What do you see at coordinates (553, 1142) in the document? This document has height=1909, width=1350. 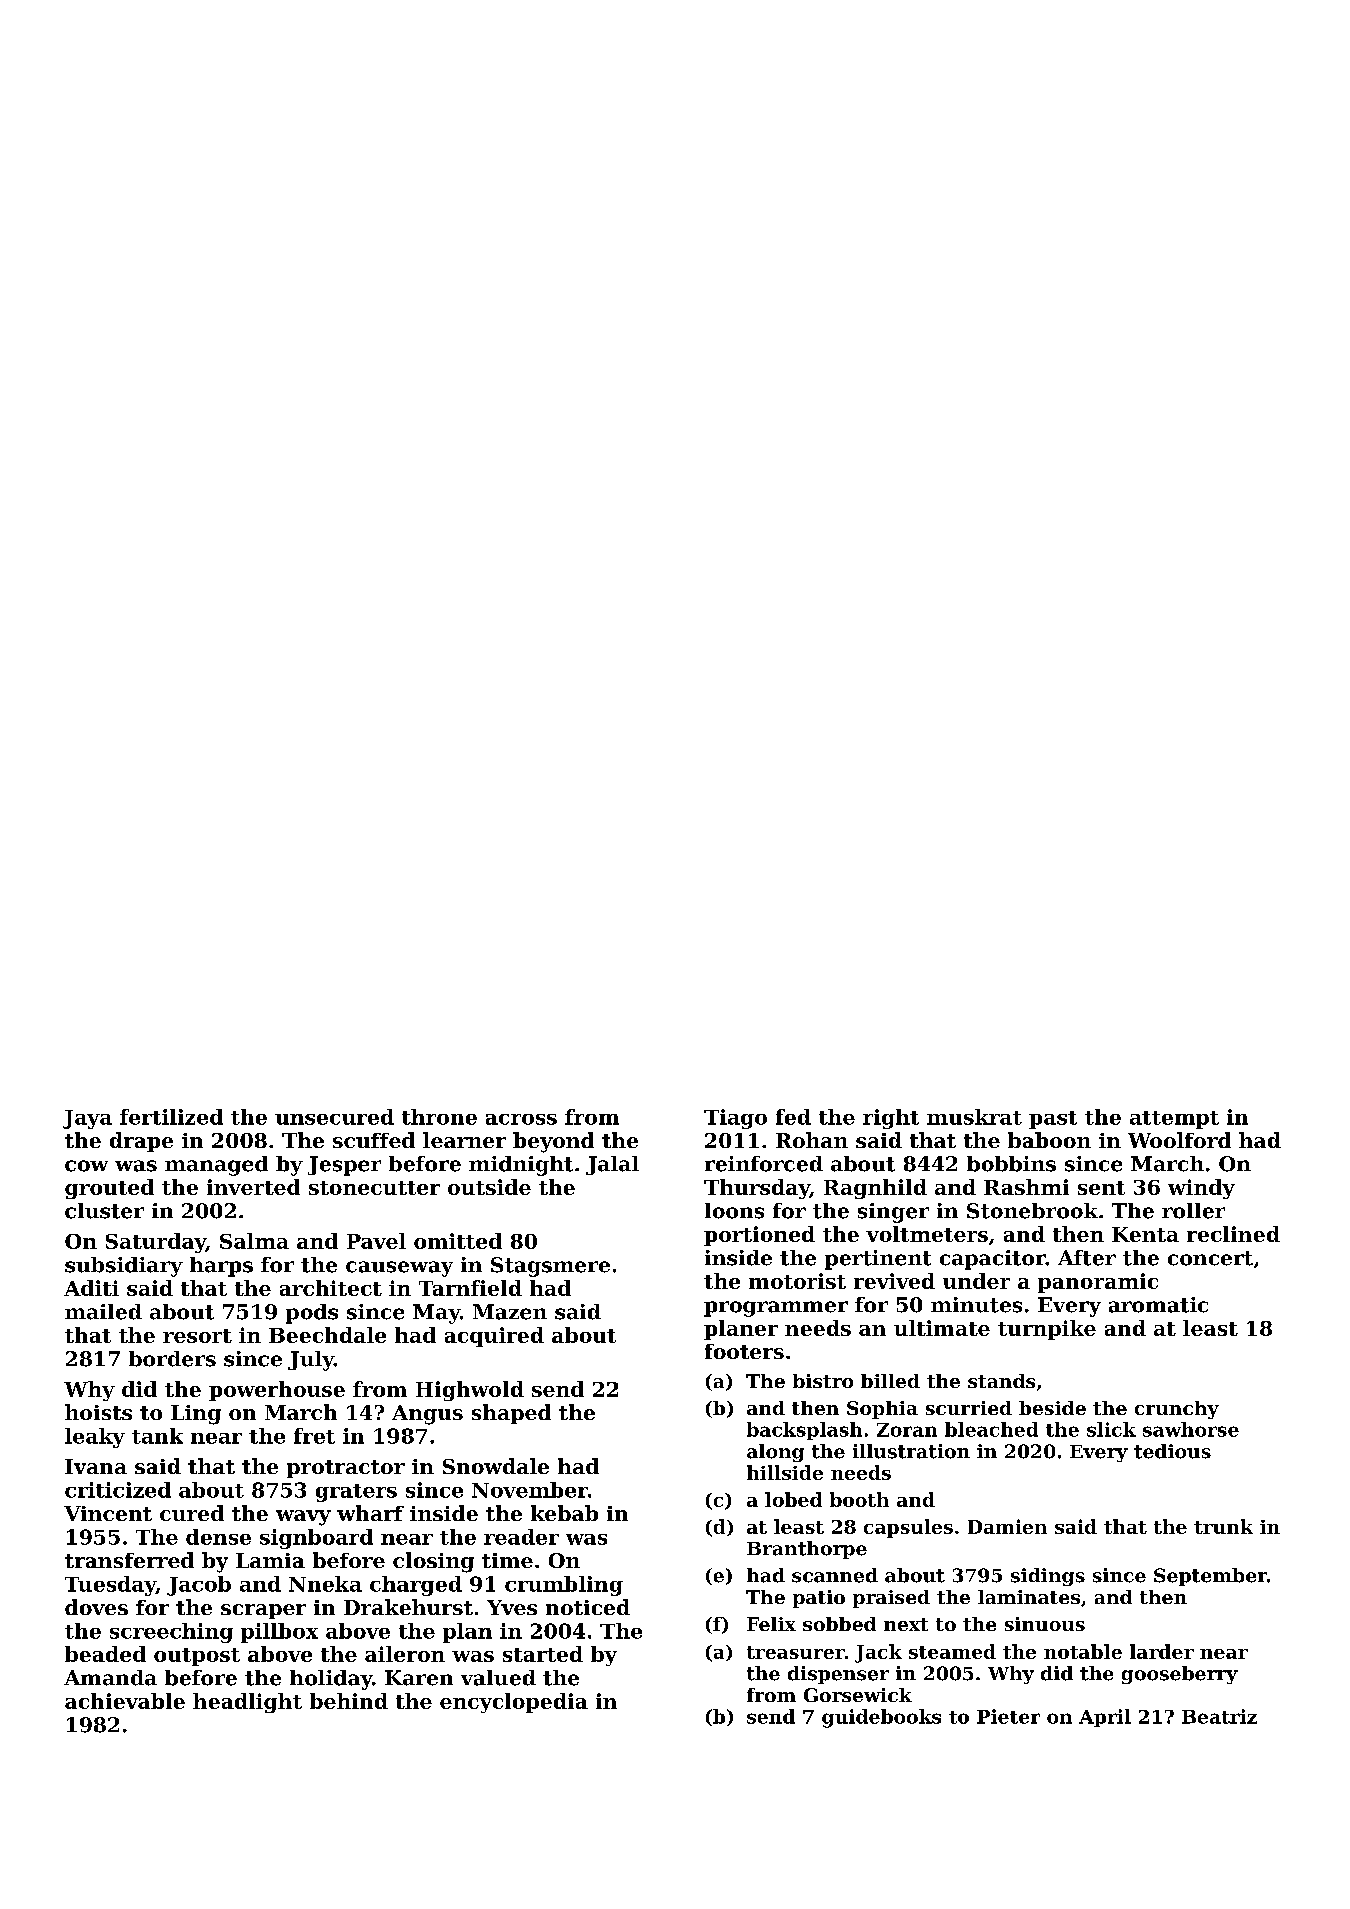 I see `beyond` at bounding box center [553, 1142].
